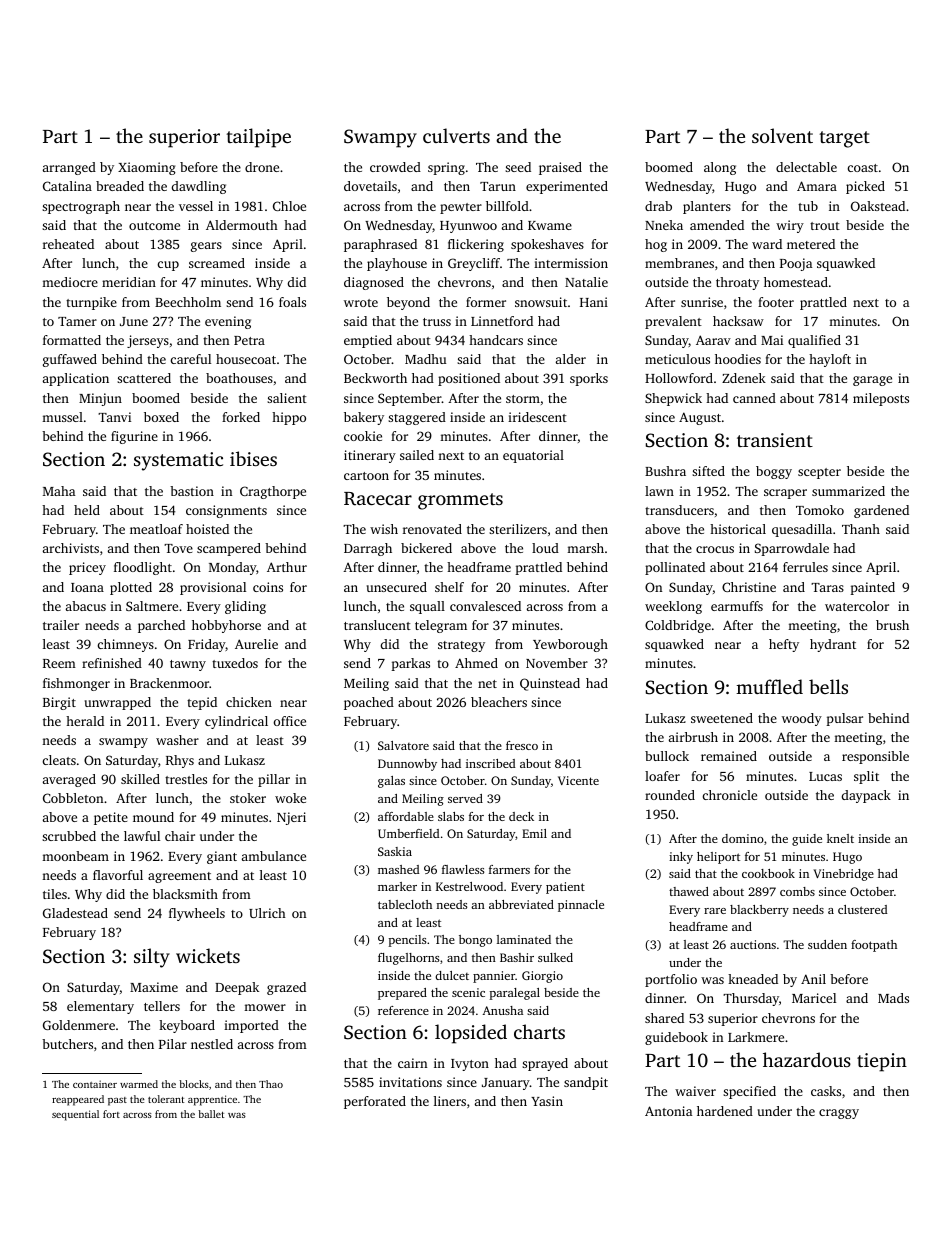  Describe the element at coordinates (882, 1062) in the screenshot. I see `tiepin` at that location.
